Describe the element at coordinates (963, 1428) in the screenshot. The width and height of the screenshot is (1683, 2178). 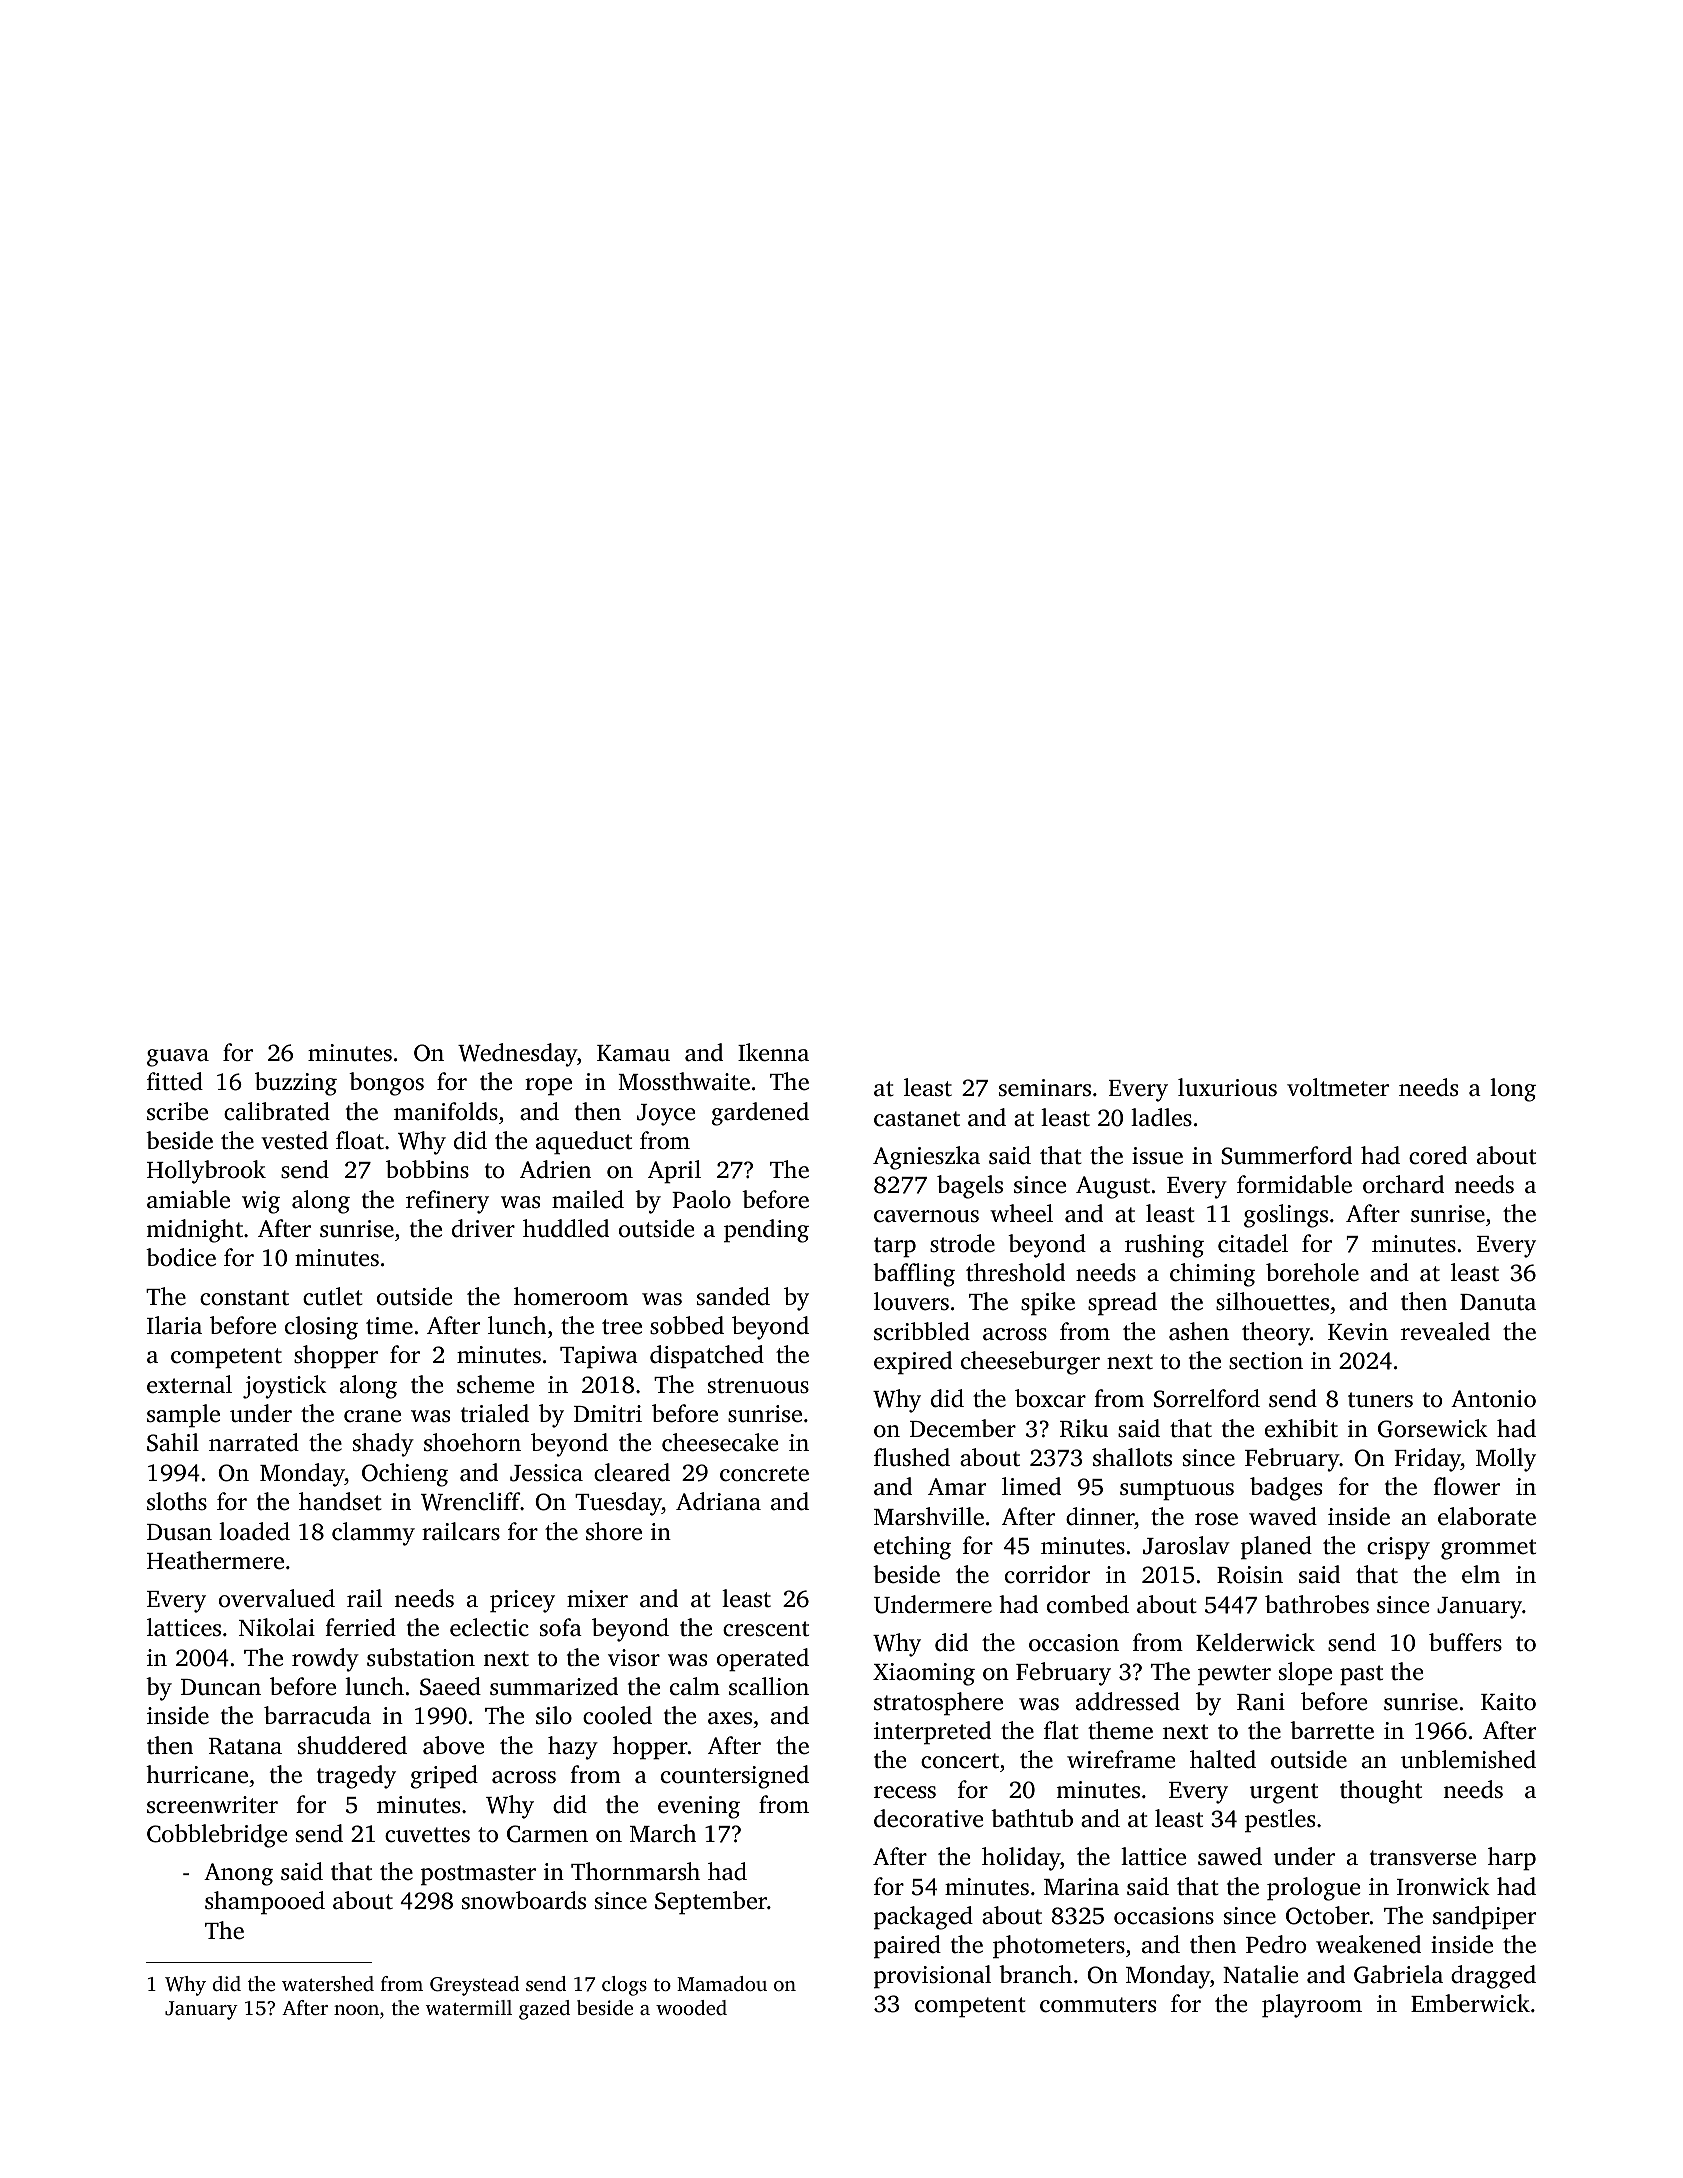
I see `December` at that location.
